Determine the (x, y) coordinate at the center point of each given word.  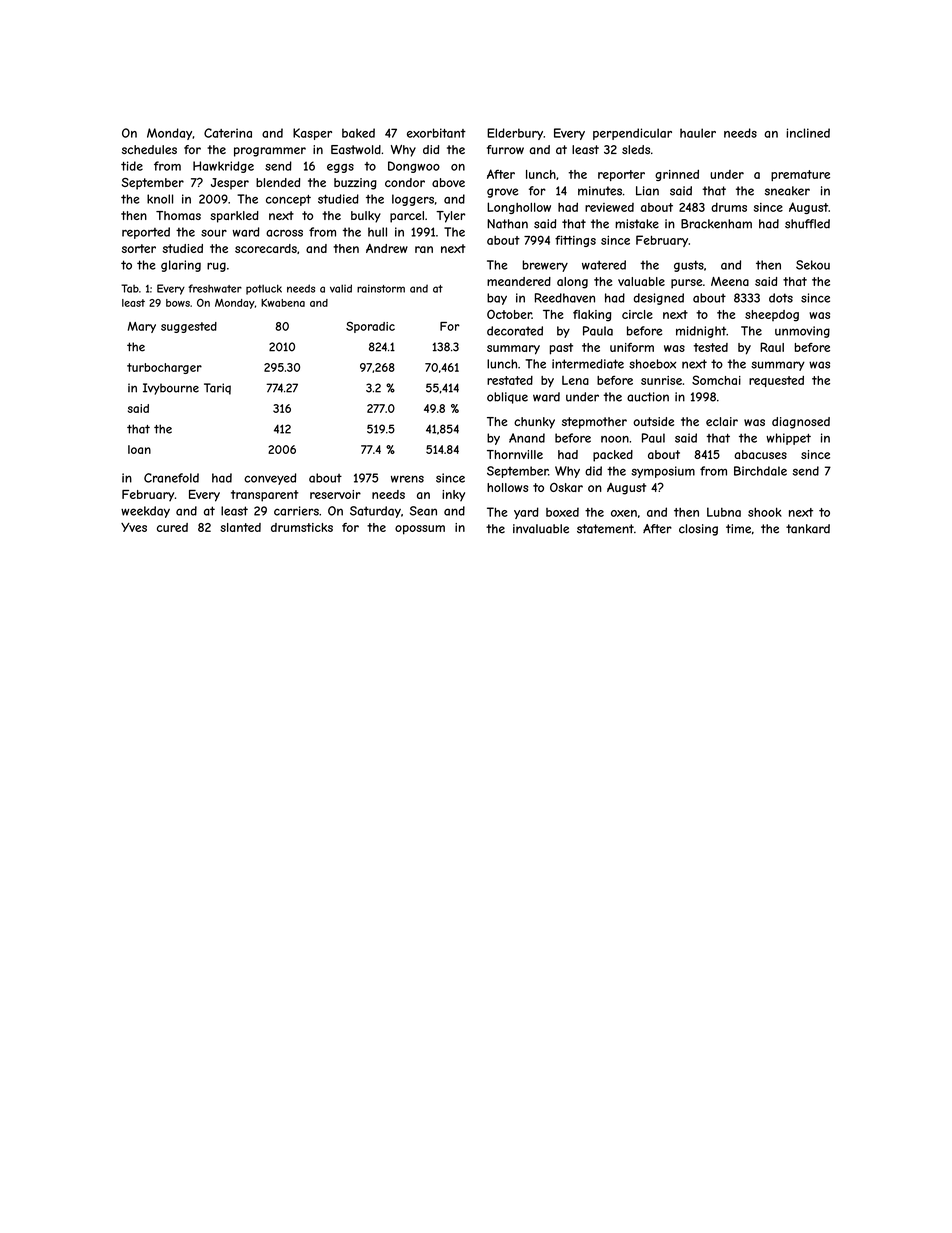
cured (172, 527)
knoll (160, 199)
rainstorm (381, 288)
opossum (420, 530)
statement (605, 529)
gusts (689, 266)
